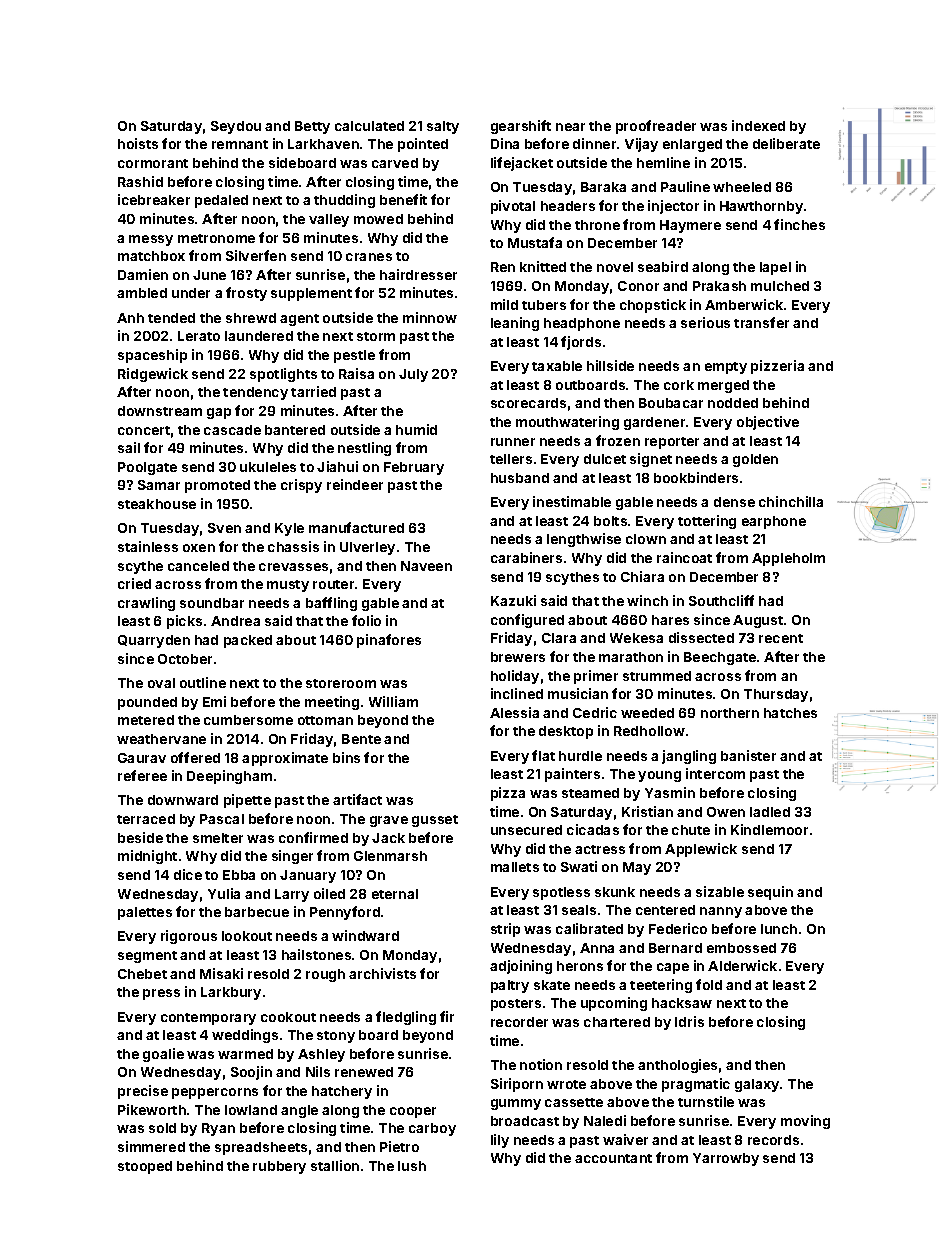  I want to click on weeded, so click(647, 713).
